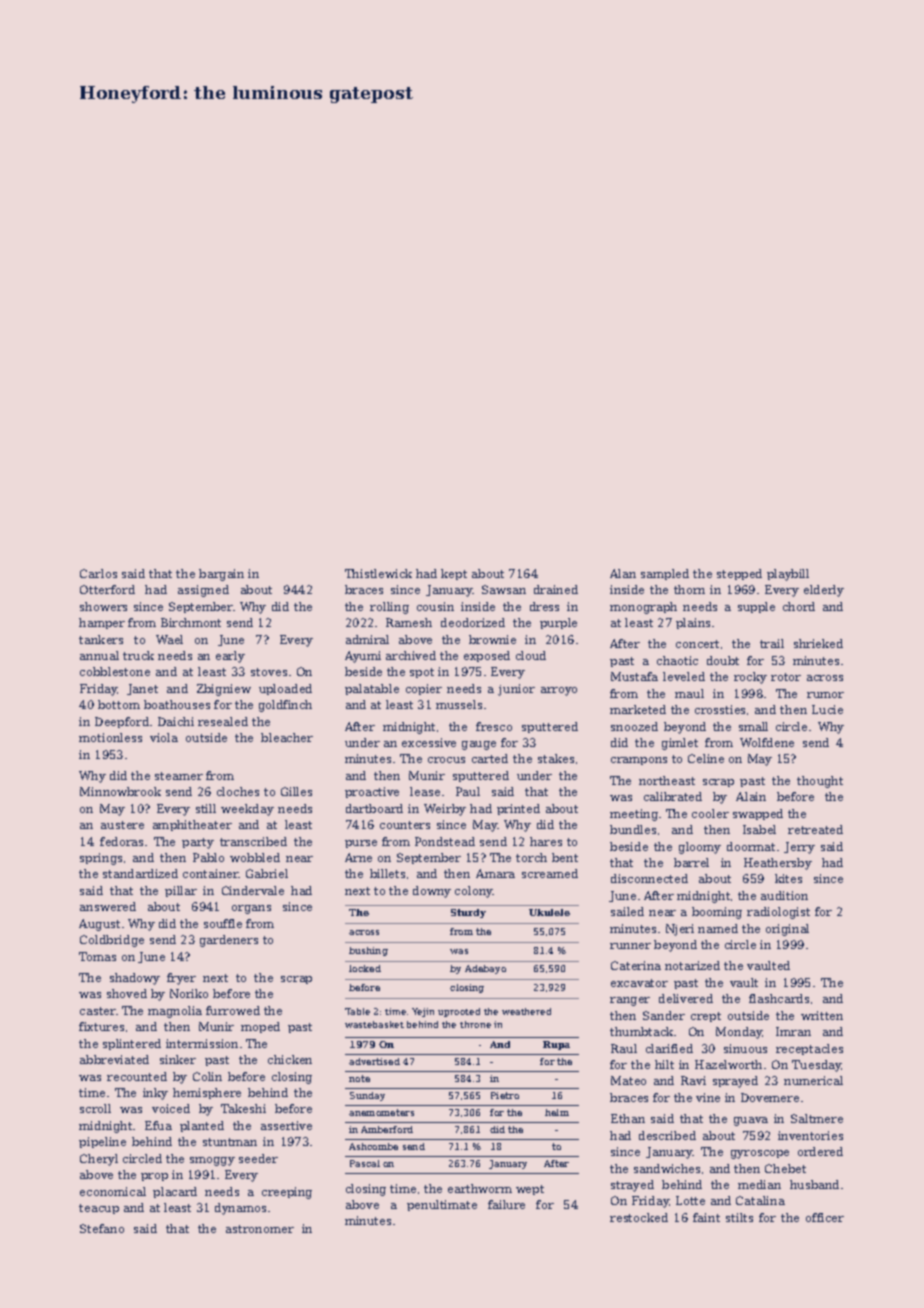 The image size is (924, 1308). What do you see at coordinates (296, 791) in the screenshot?
I see `Gilles` at bounding box center [296, 791].
